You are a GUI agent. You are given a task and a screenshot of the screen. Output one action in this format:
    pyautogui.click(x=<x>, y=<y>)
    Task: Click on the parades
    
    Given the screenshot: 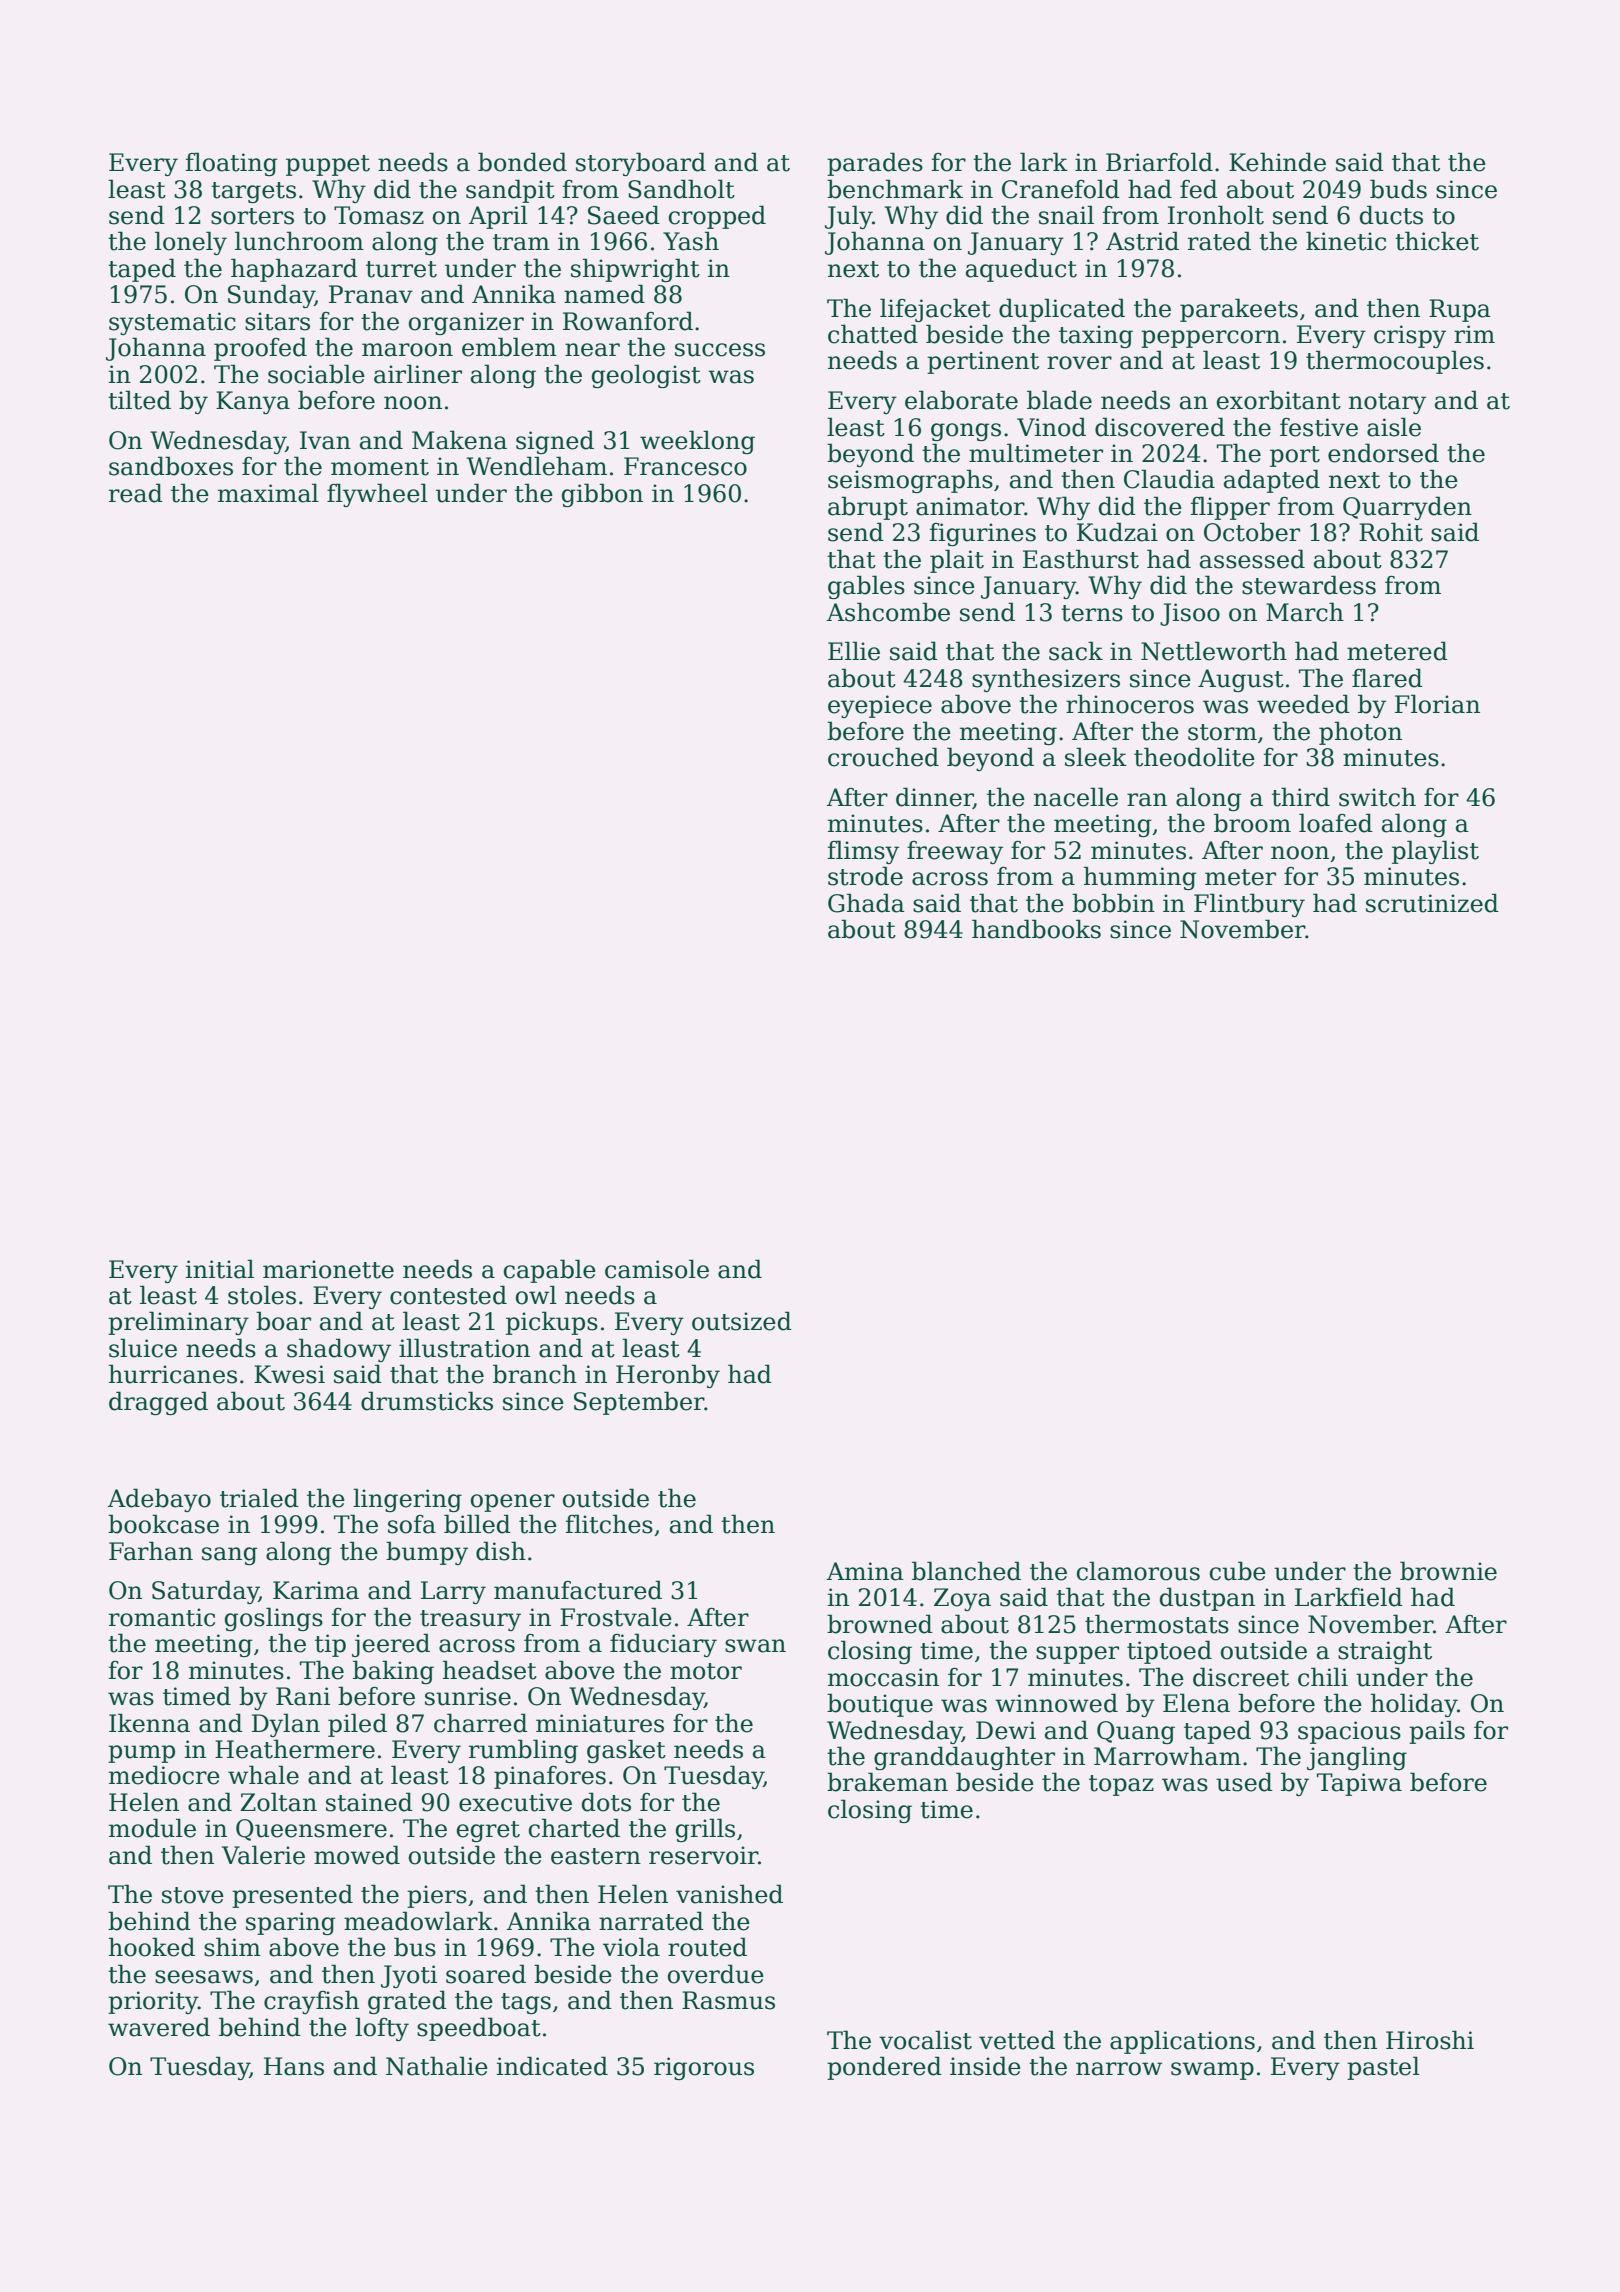 What is the action you would take?
    pyautogui.click(x=875, y=164)
